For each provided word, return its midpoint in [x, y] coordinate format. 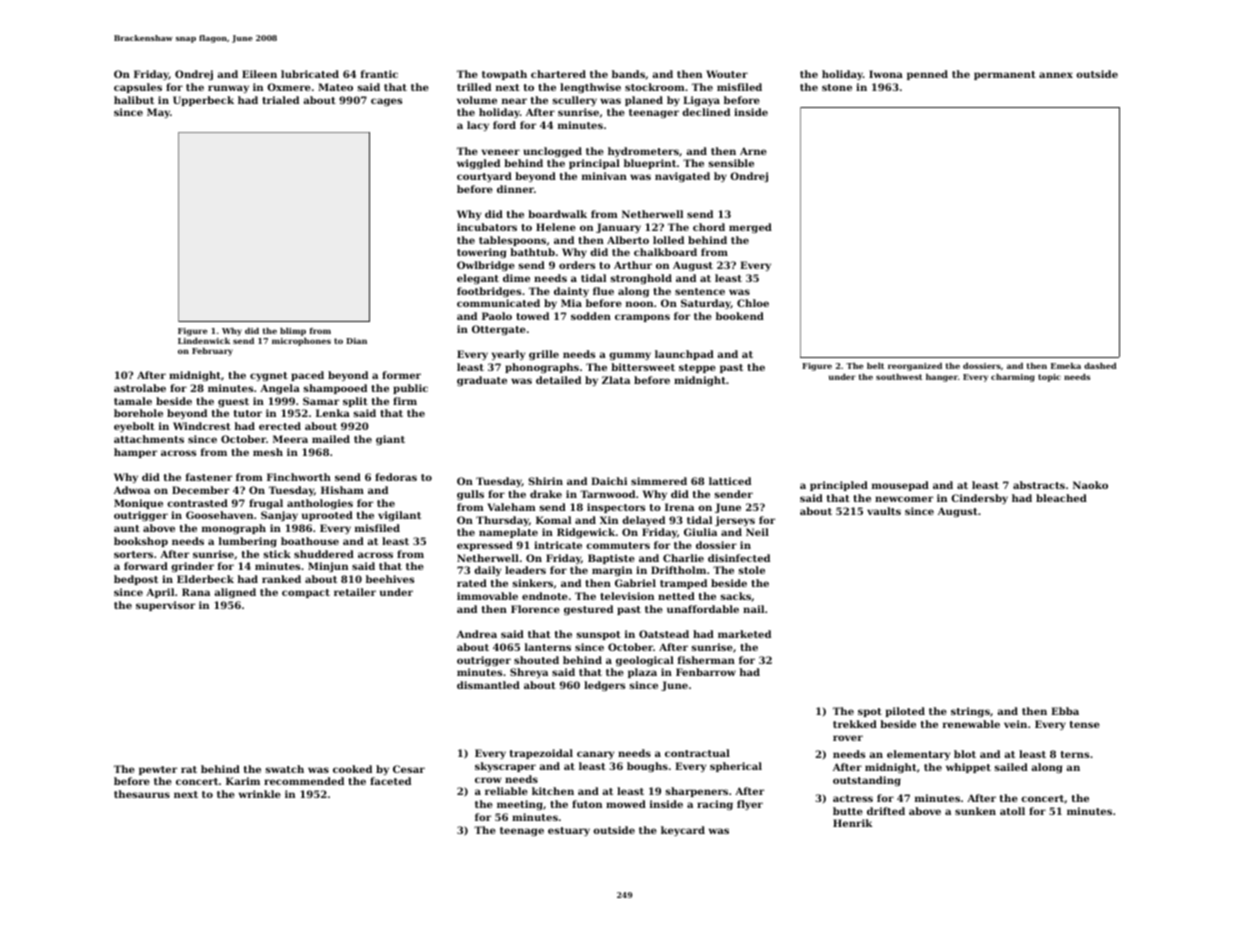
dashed [1100, 366]
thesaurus [142, 794]
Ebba [1065, 711]
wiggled [478, 164]
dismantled [488, 685]
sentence [700, 291]
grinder [192, 567]
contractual [697, 753]
